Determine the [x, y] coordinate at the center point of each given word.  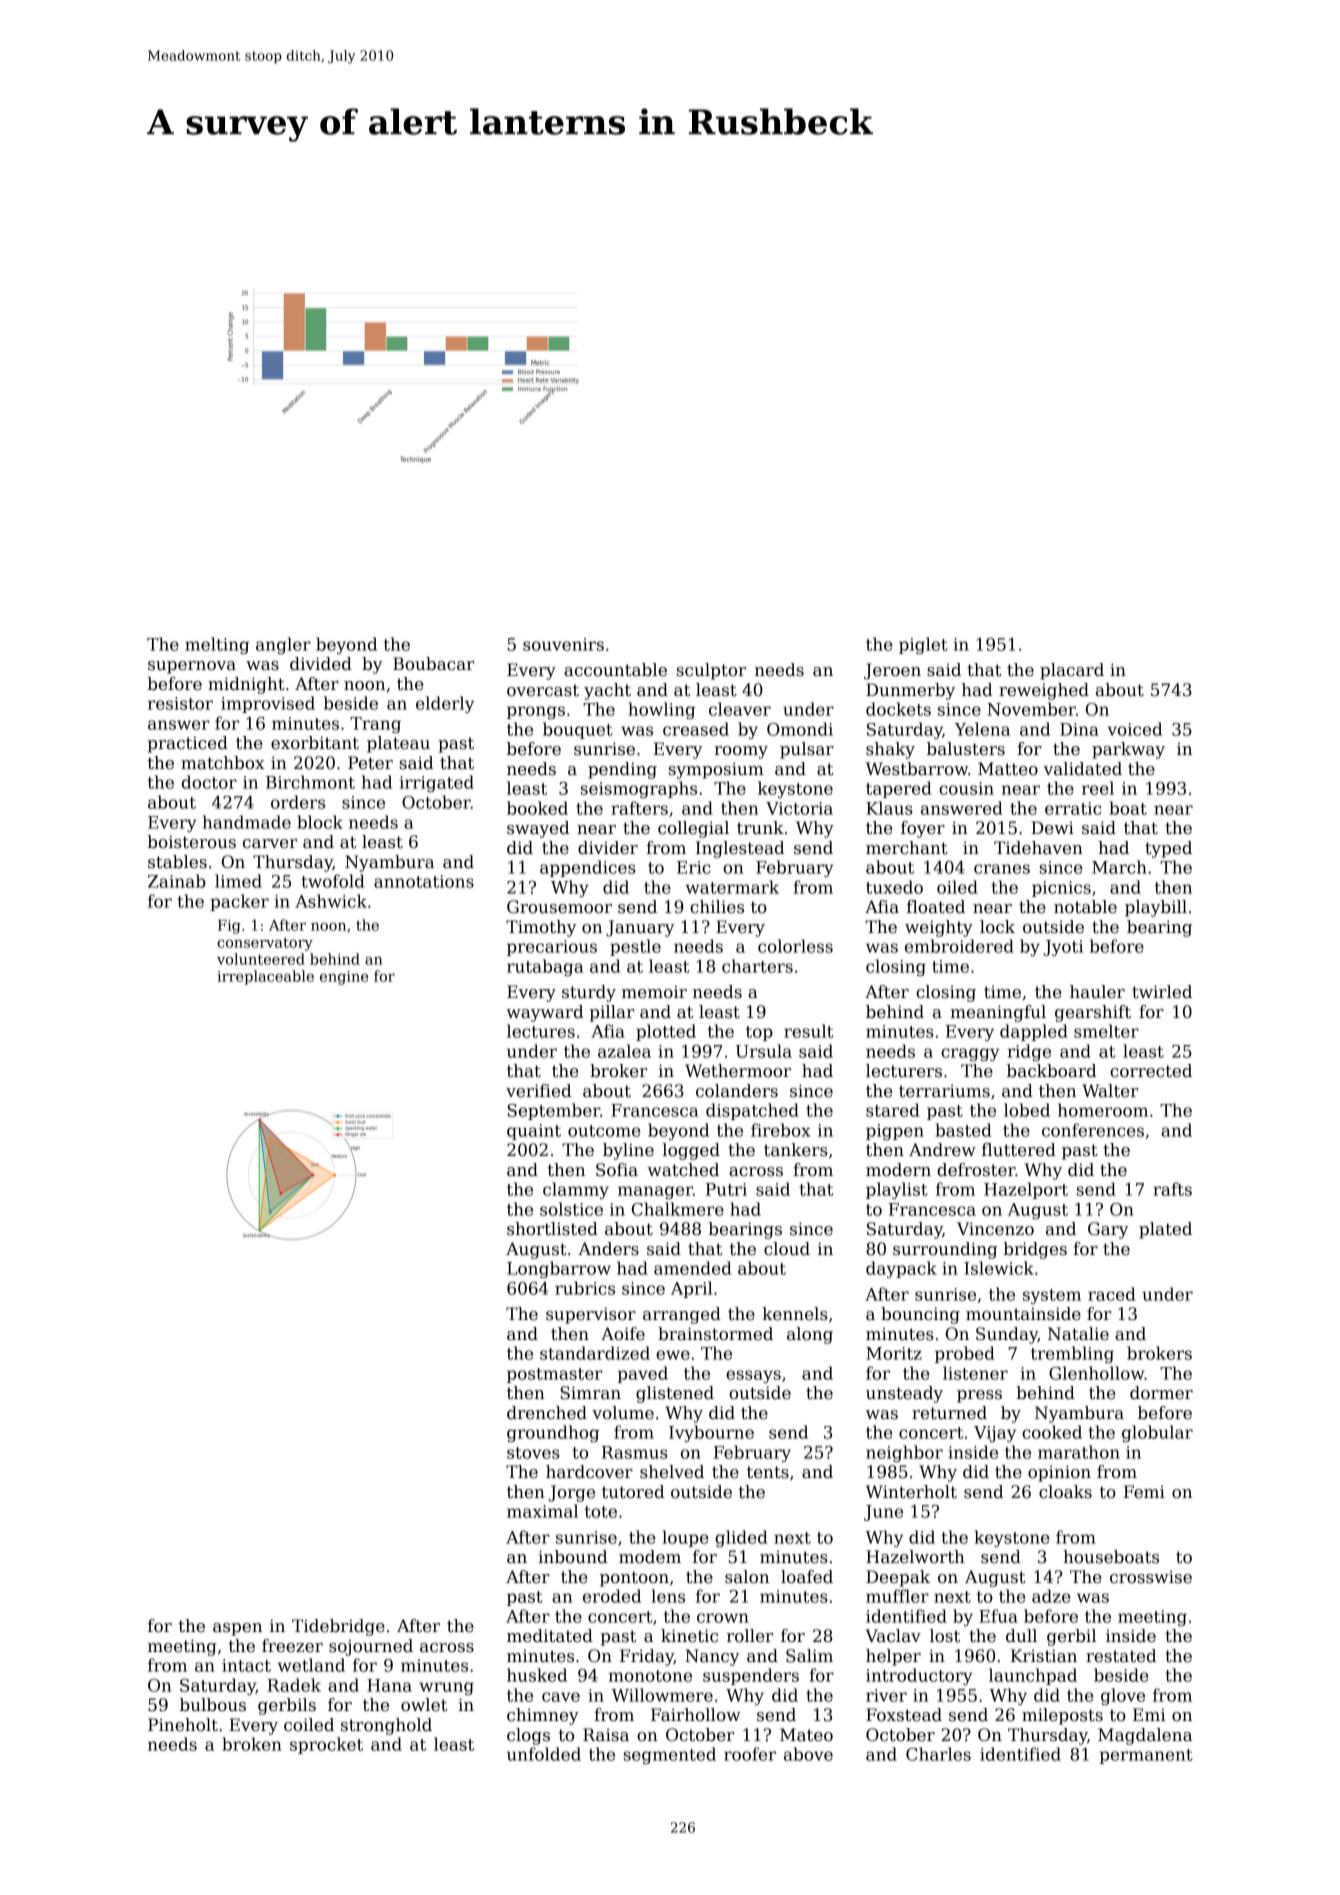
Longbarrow [559, 1269]
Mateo [806, 1735]
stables [177, 862]
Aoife [623, 1334]
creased [696, 729]
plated [1165, 1230]
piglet [923, 645]
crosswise [1151, 1577]
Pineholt [183, 1725]
